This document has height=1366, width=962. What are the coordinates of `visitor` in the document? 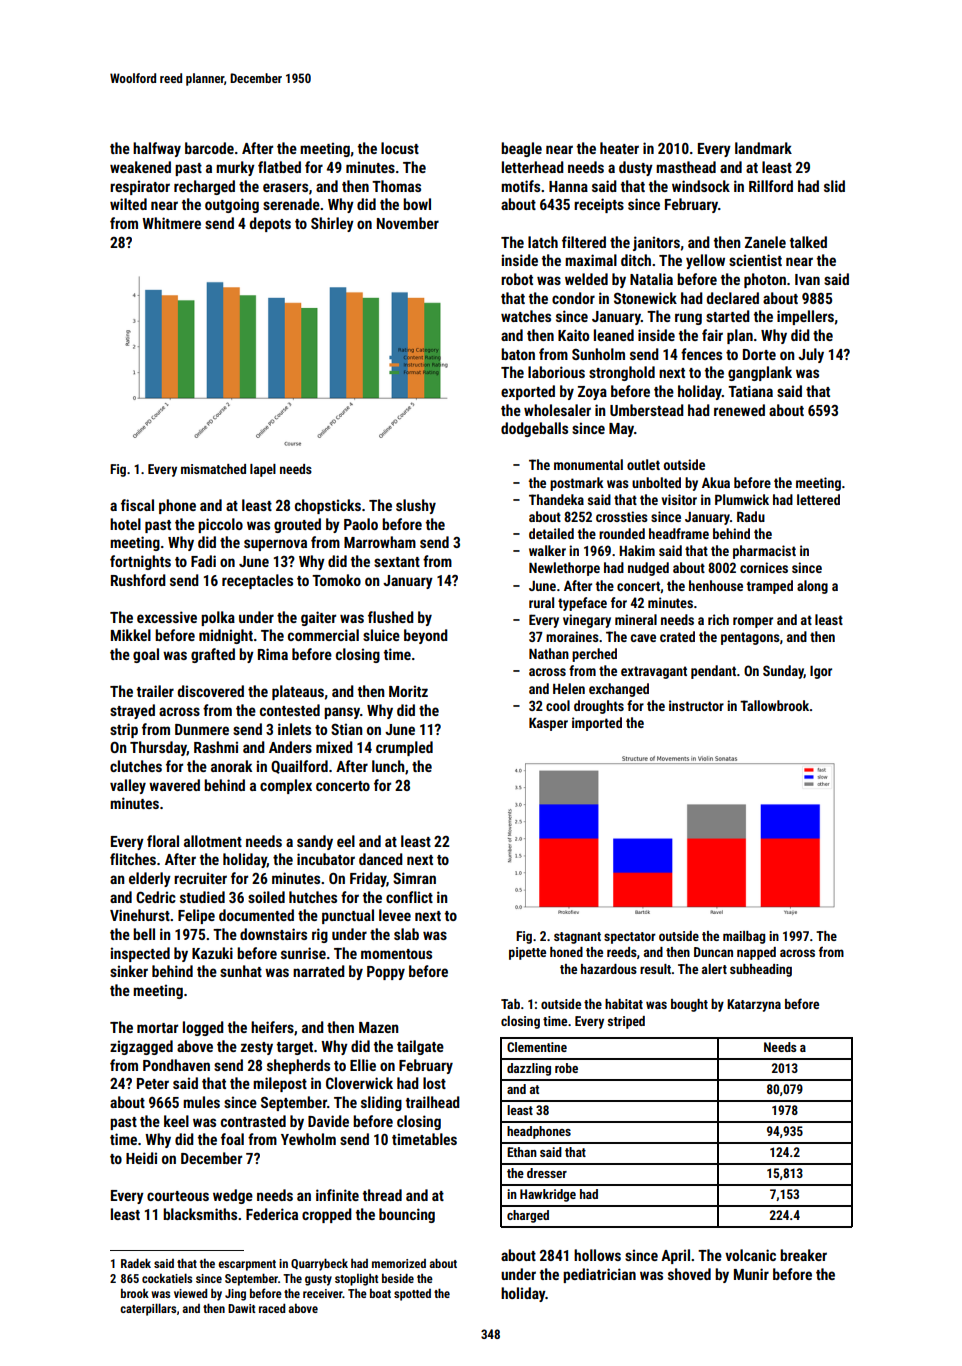 It's located at (679, 499).
